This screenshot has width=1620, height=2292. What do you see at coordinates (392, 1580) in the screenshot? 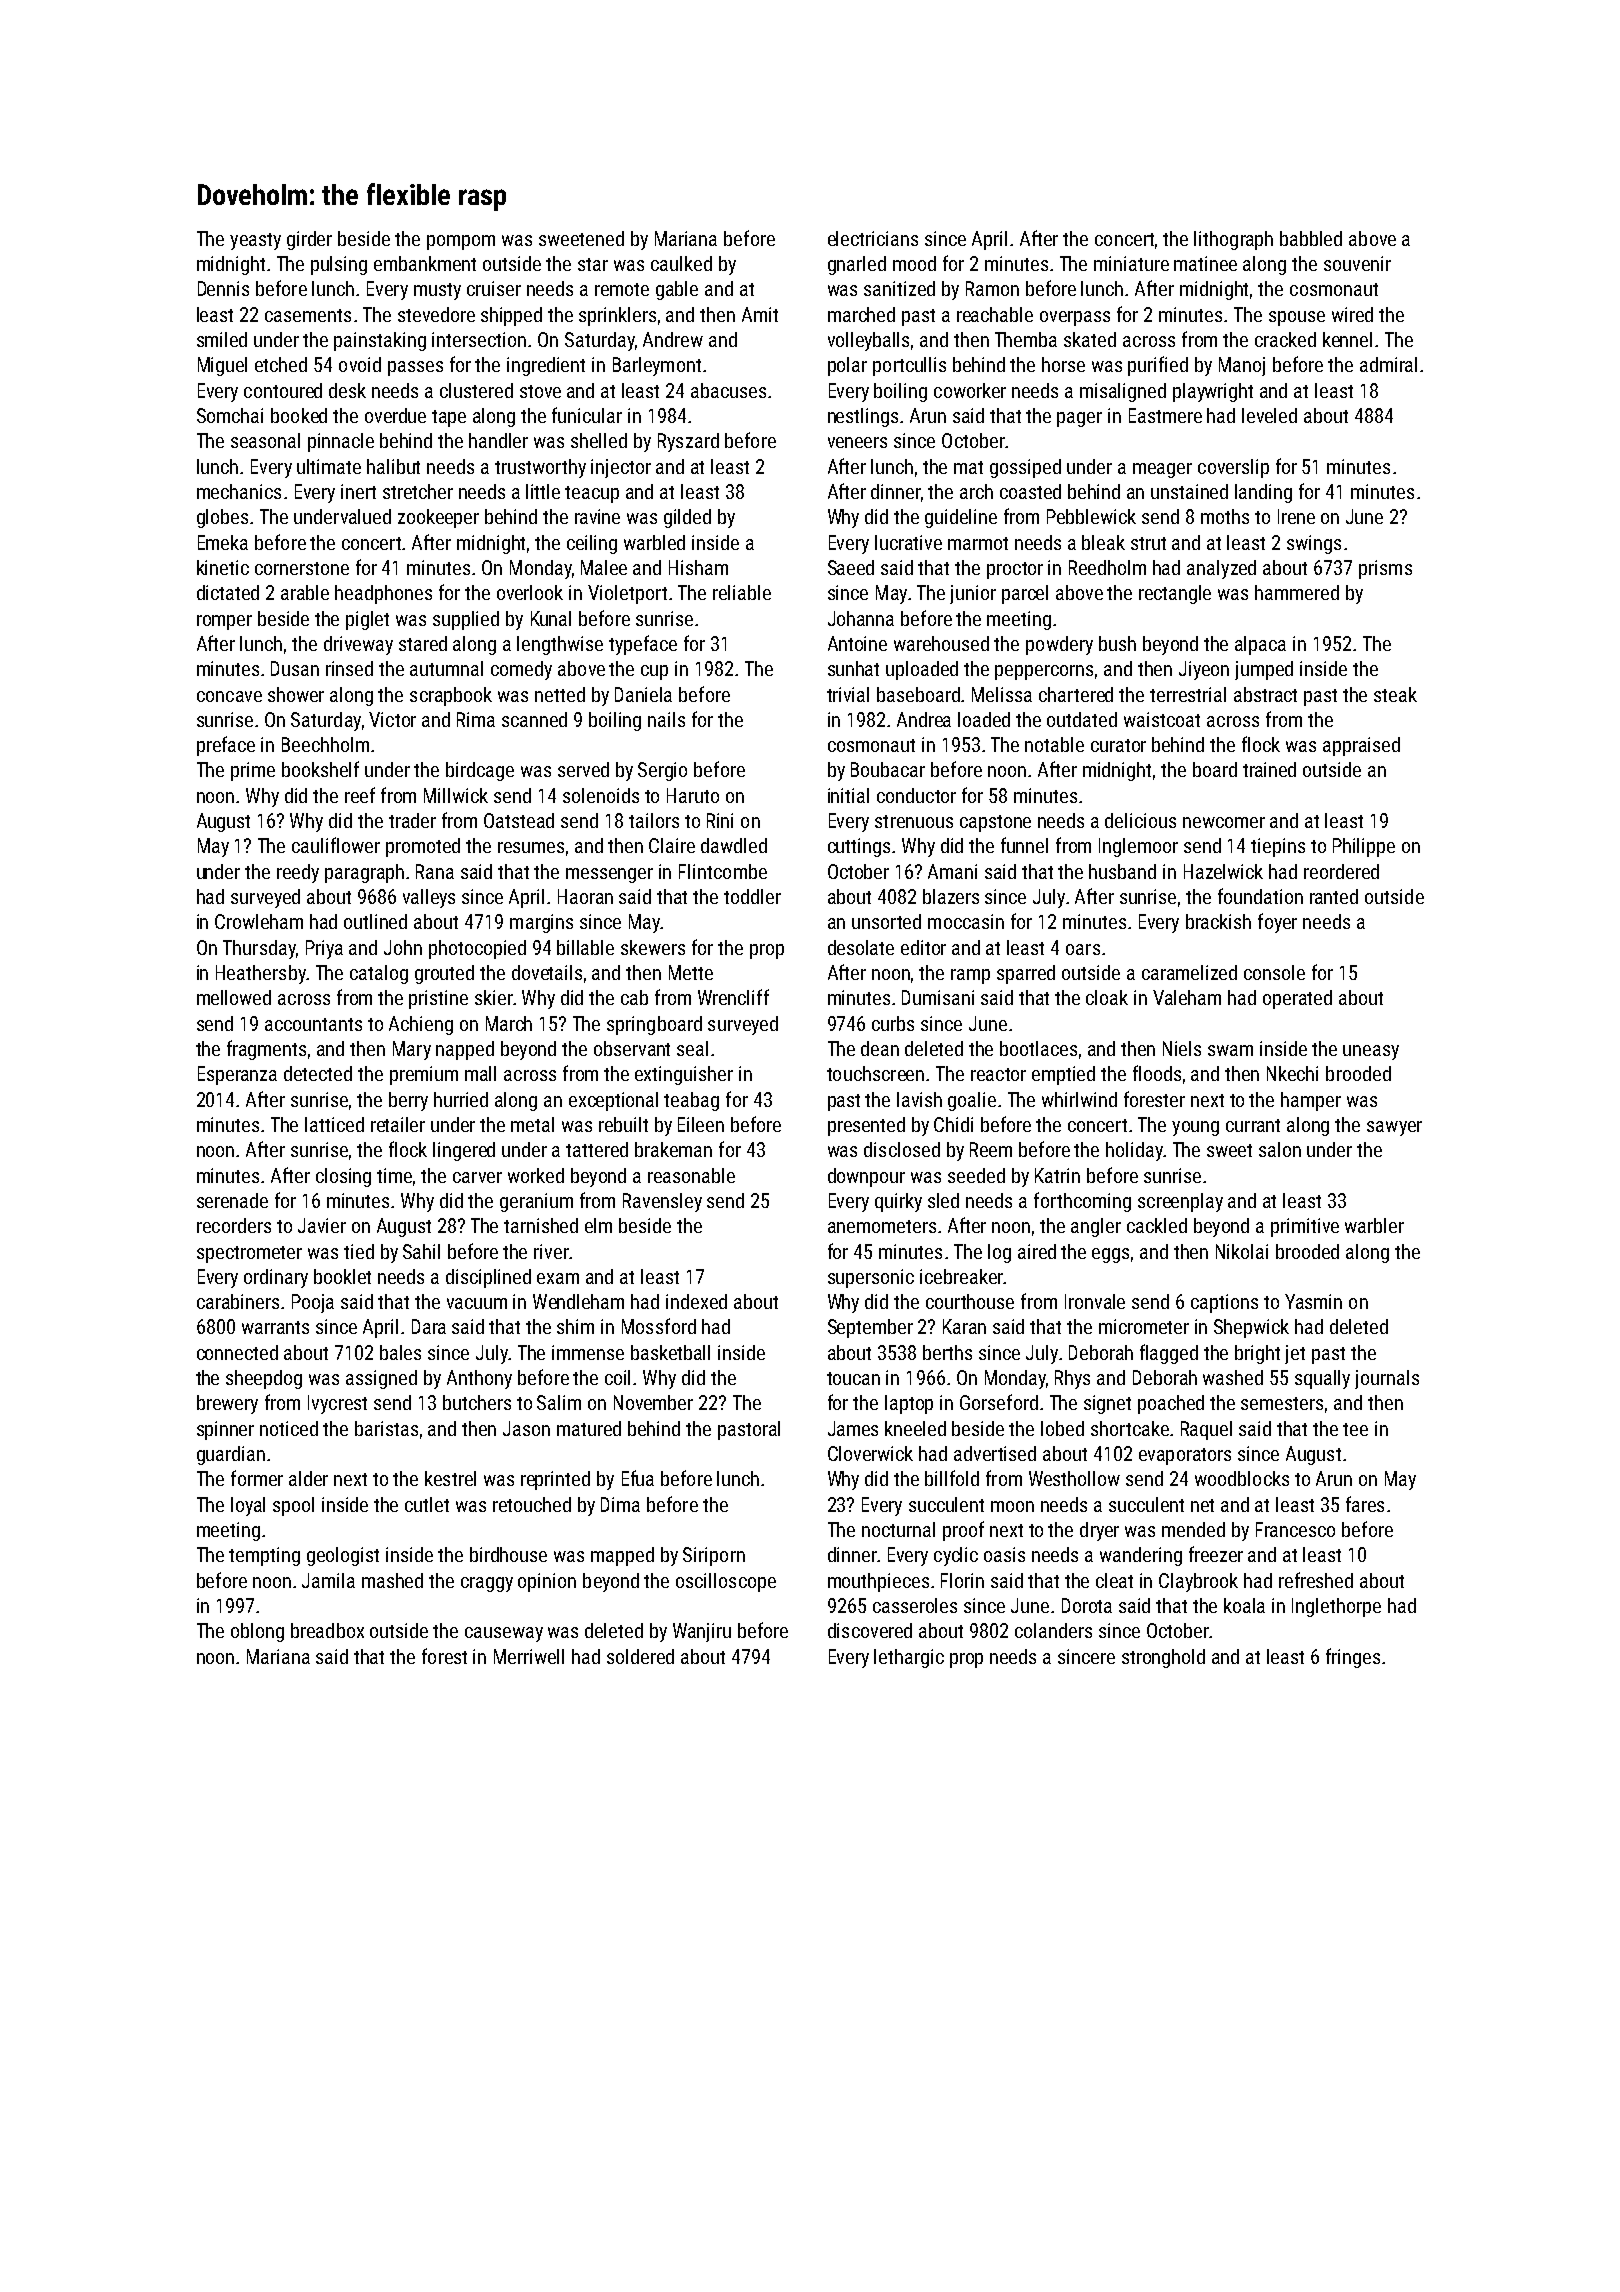
I see `mashed` at bounding box center [392, 1580].
